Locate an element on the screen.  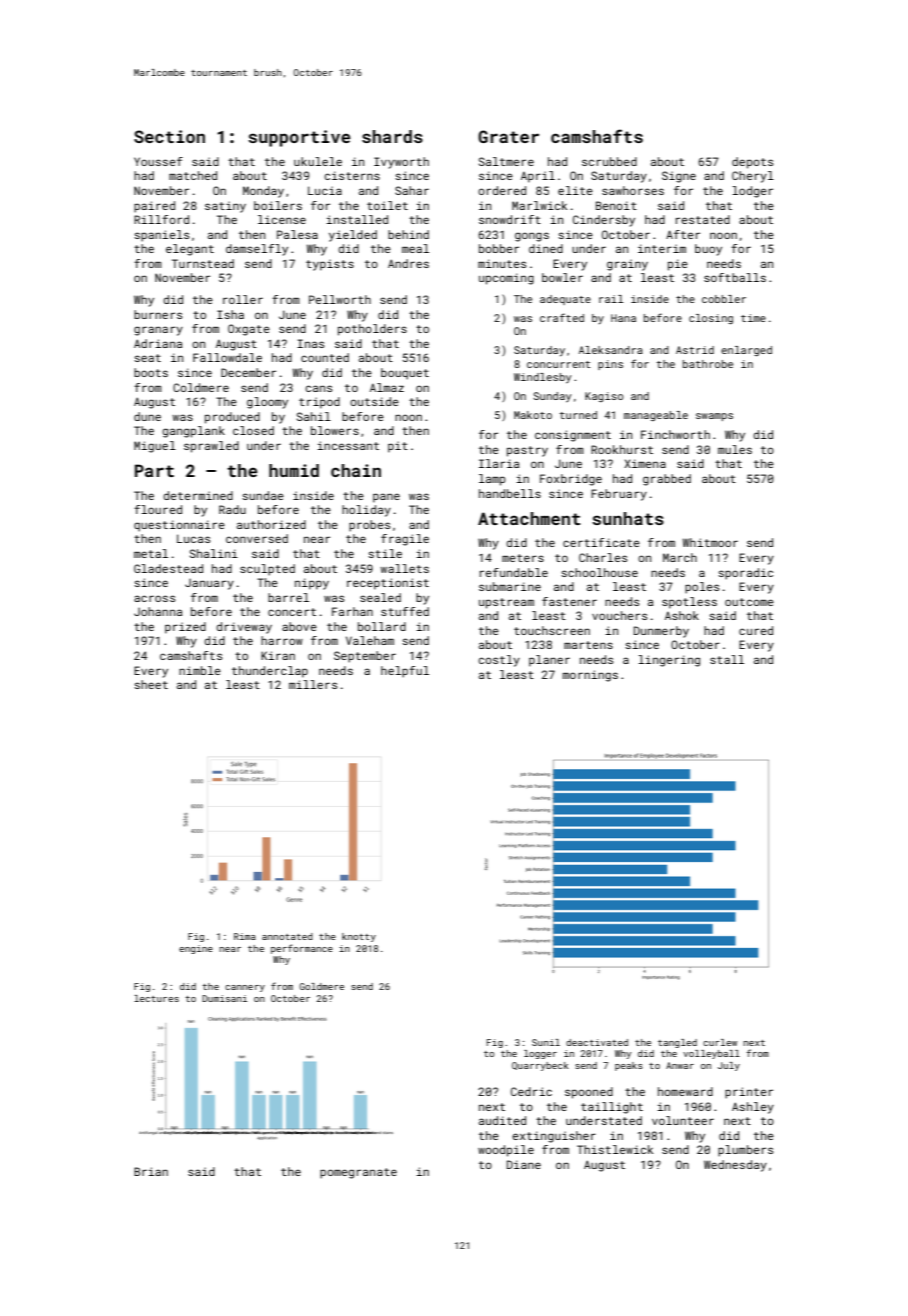
sheet is located at coordinates (151, 684).
